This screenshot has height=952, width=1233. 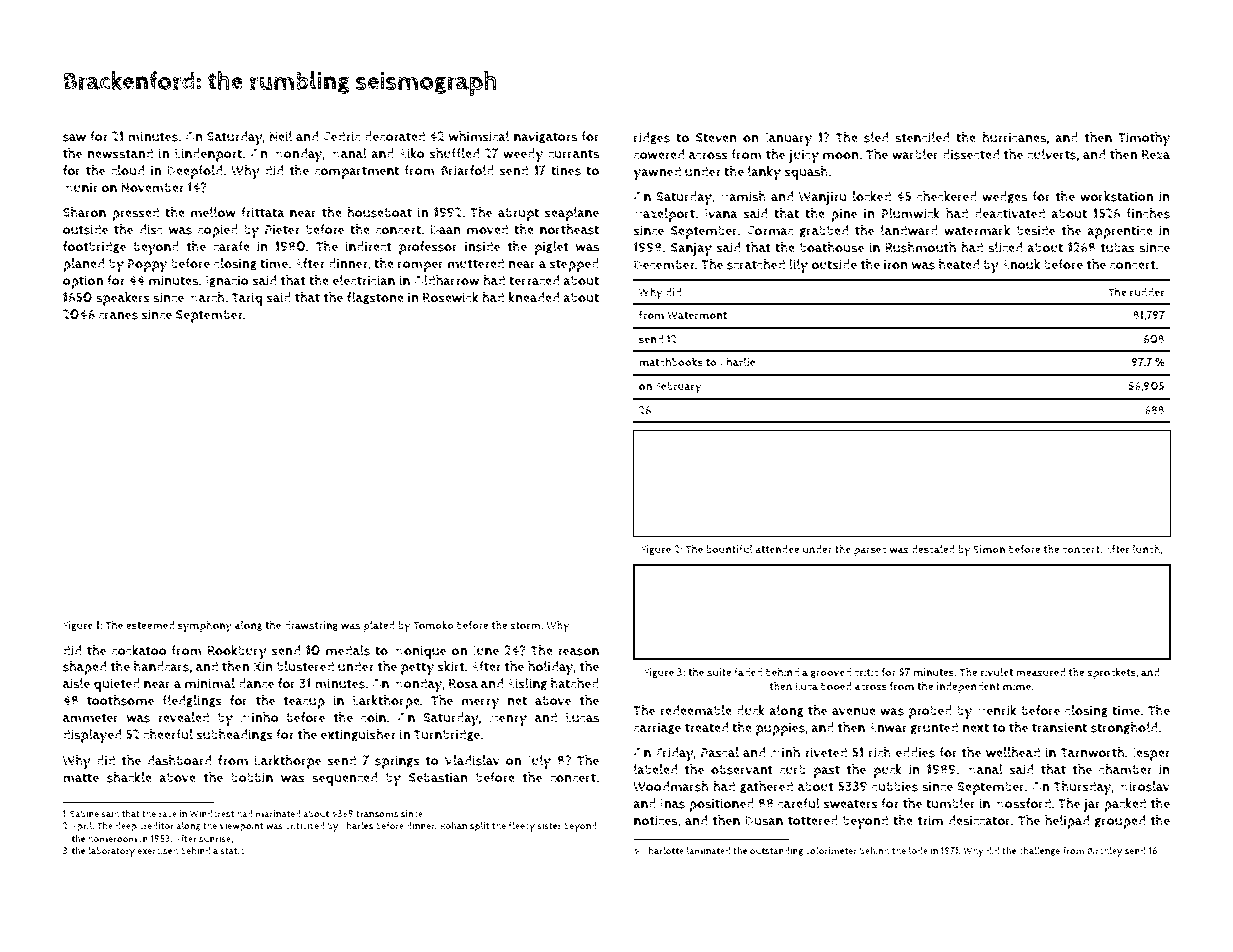 I want to click on Charlie, so click(x=737, y=362).
